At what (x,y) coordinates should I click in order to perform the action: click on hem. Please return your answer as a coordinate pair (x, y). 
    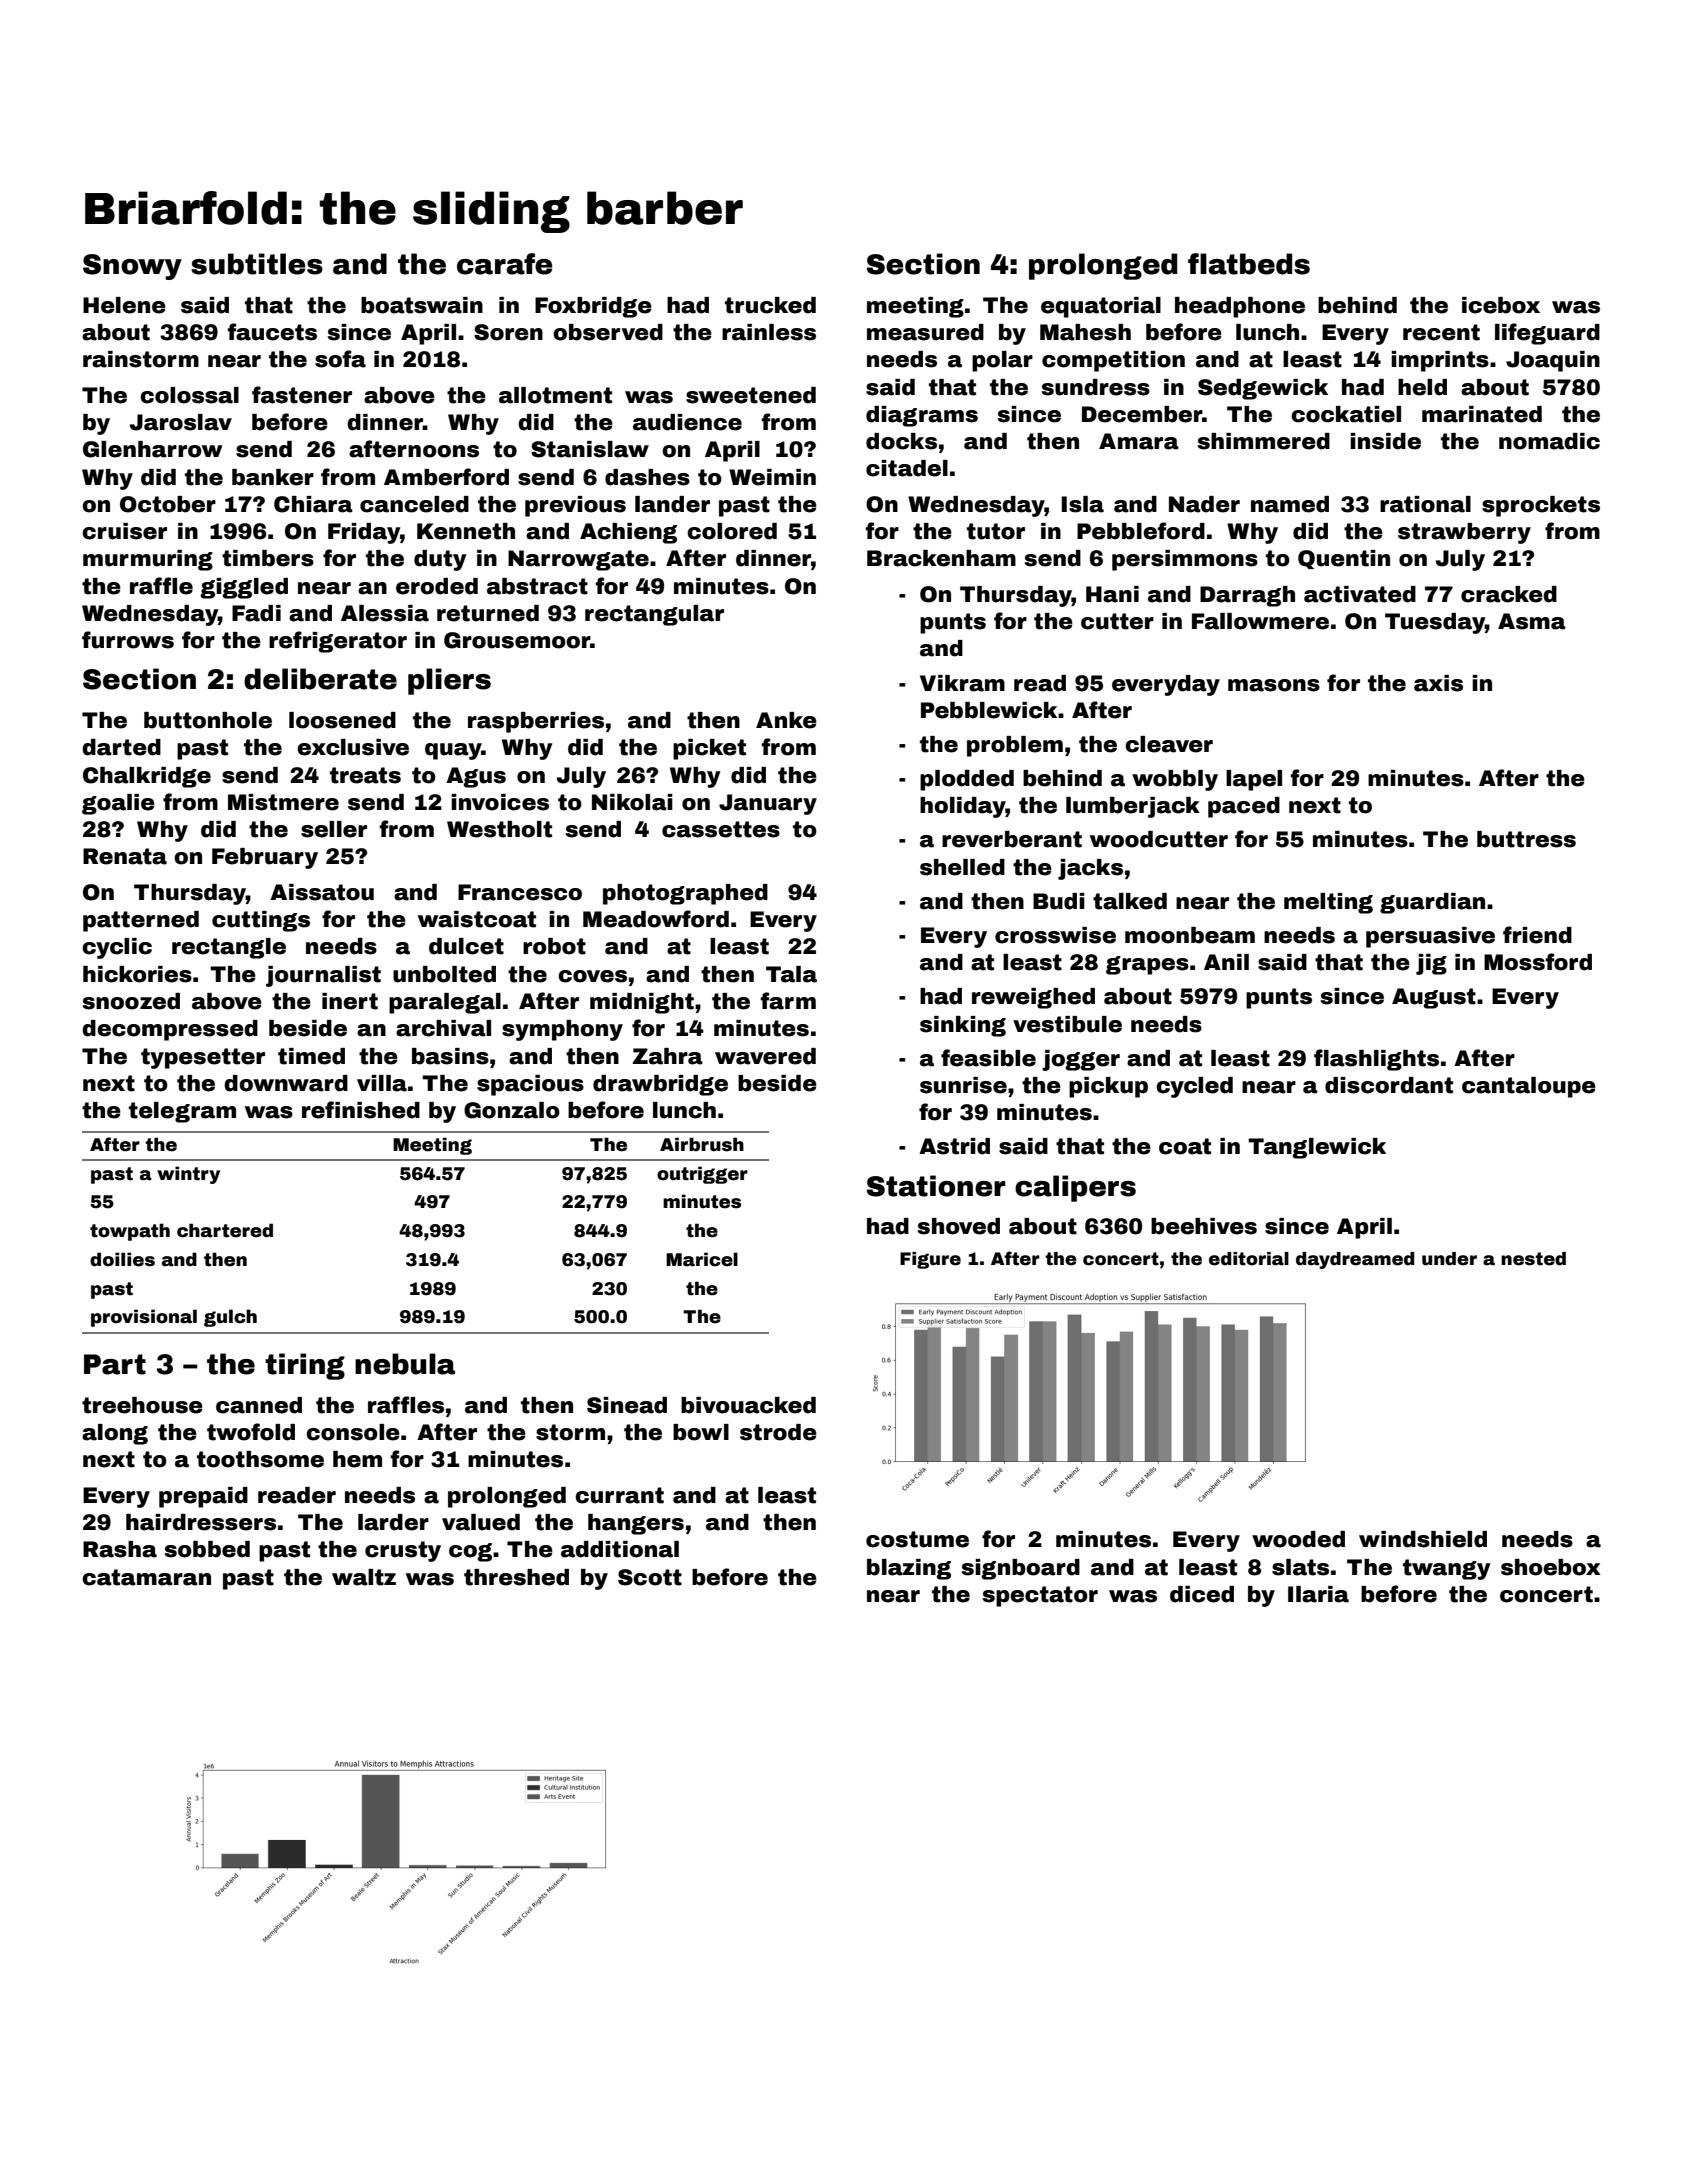
    Looking at the image, I should click on (357, 1459).
